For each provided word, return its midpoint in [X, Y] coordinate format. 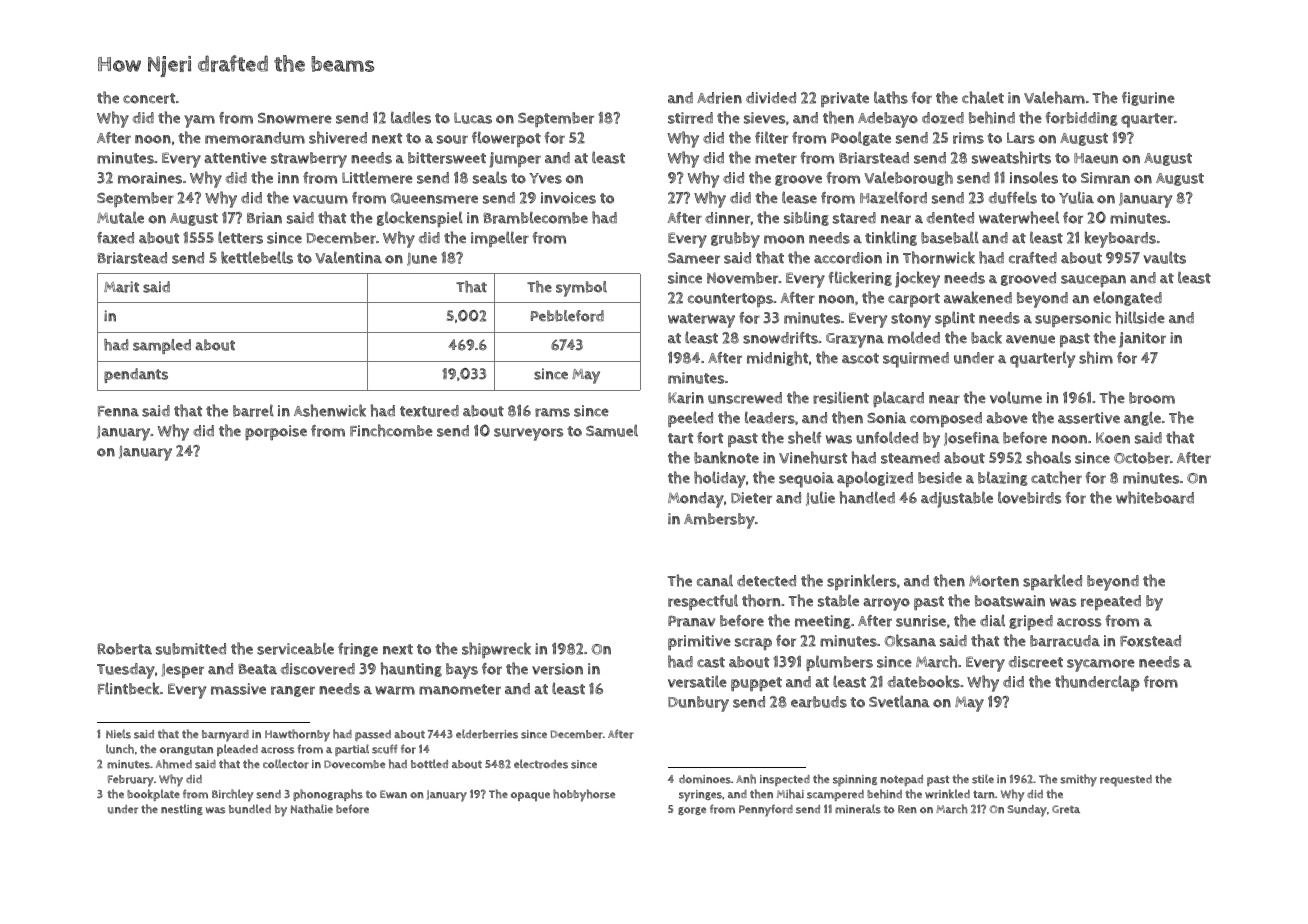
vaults [1164, 257]
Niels [118, 734]
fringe [358, 650]
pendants [136, 375]
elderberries [487, 734]
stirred [690, 118]
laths [891, 97]
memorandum [255, 138]
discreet [1035, 662]
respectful [703, 602]
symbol [581, 289]
